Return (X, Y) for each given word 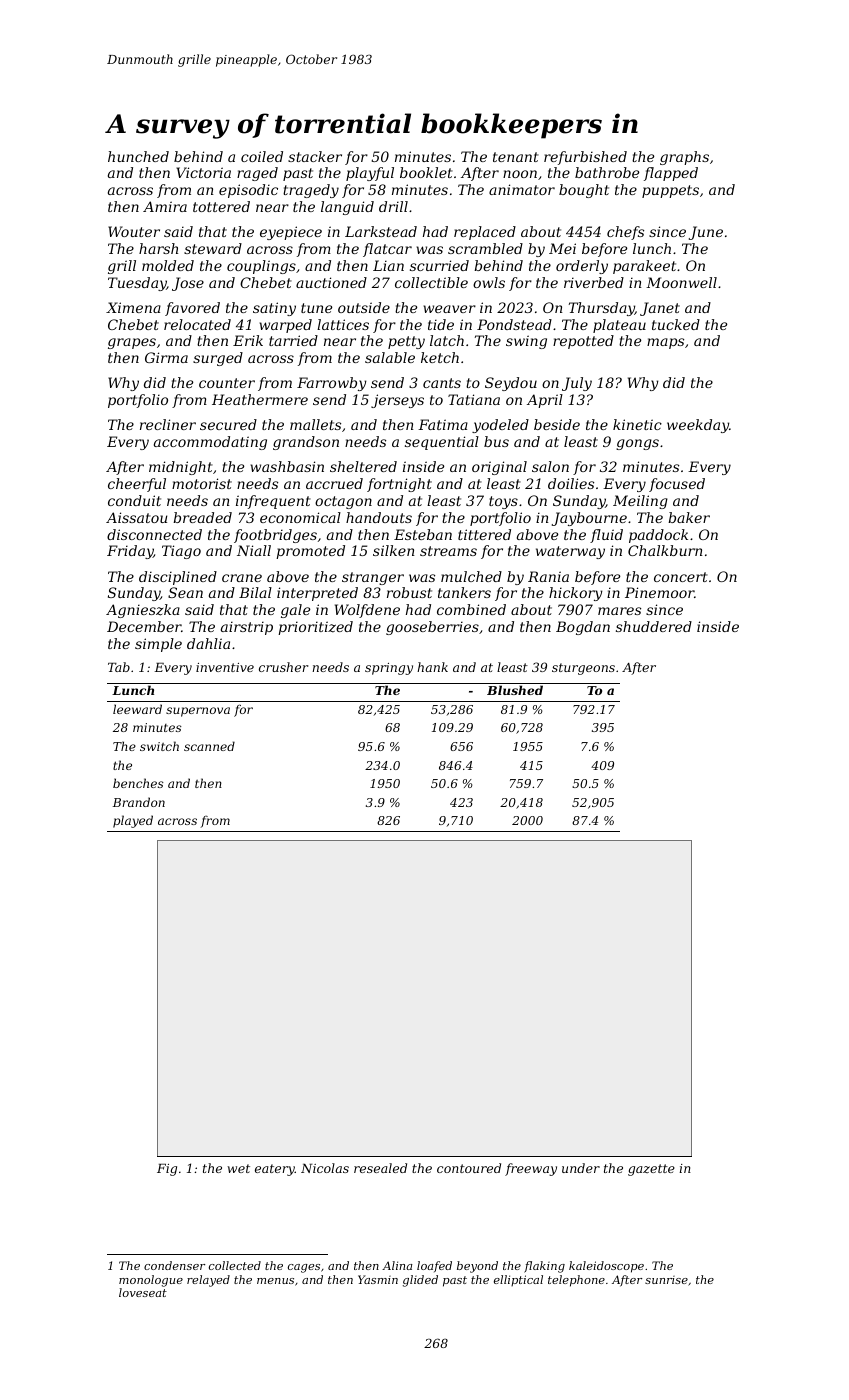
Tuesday (137, 284)
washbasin (287, 466)
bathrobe (607, 172)
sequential (442, 443)
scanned (209, 746)
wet (238, 1168)
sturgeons (583, 669)
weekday (698, 426)
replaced (485, 233)
